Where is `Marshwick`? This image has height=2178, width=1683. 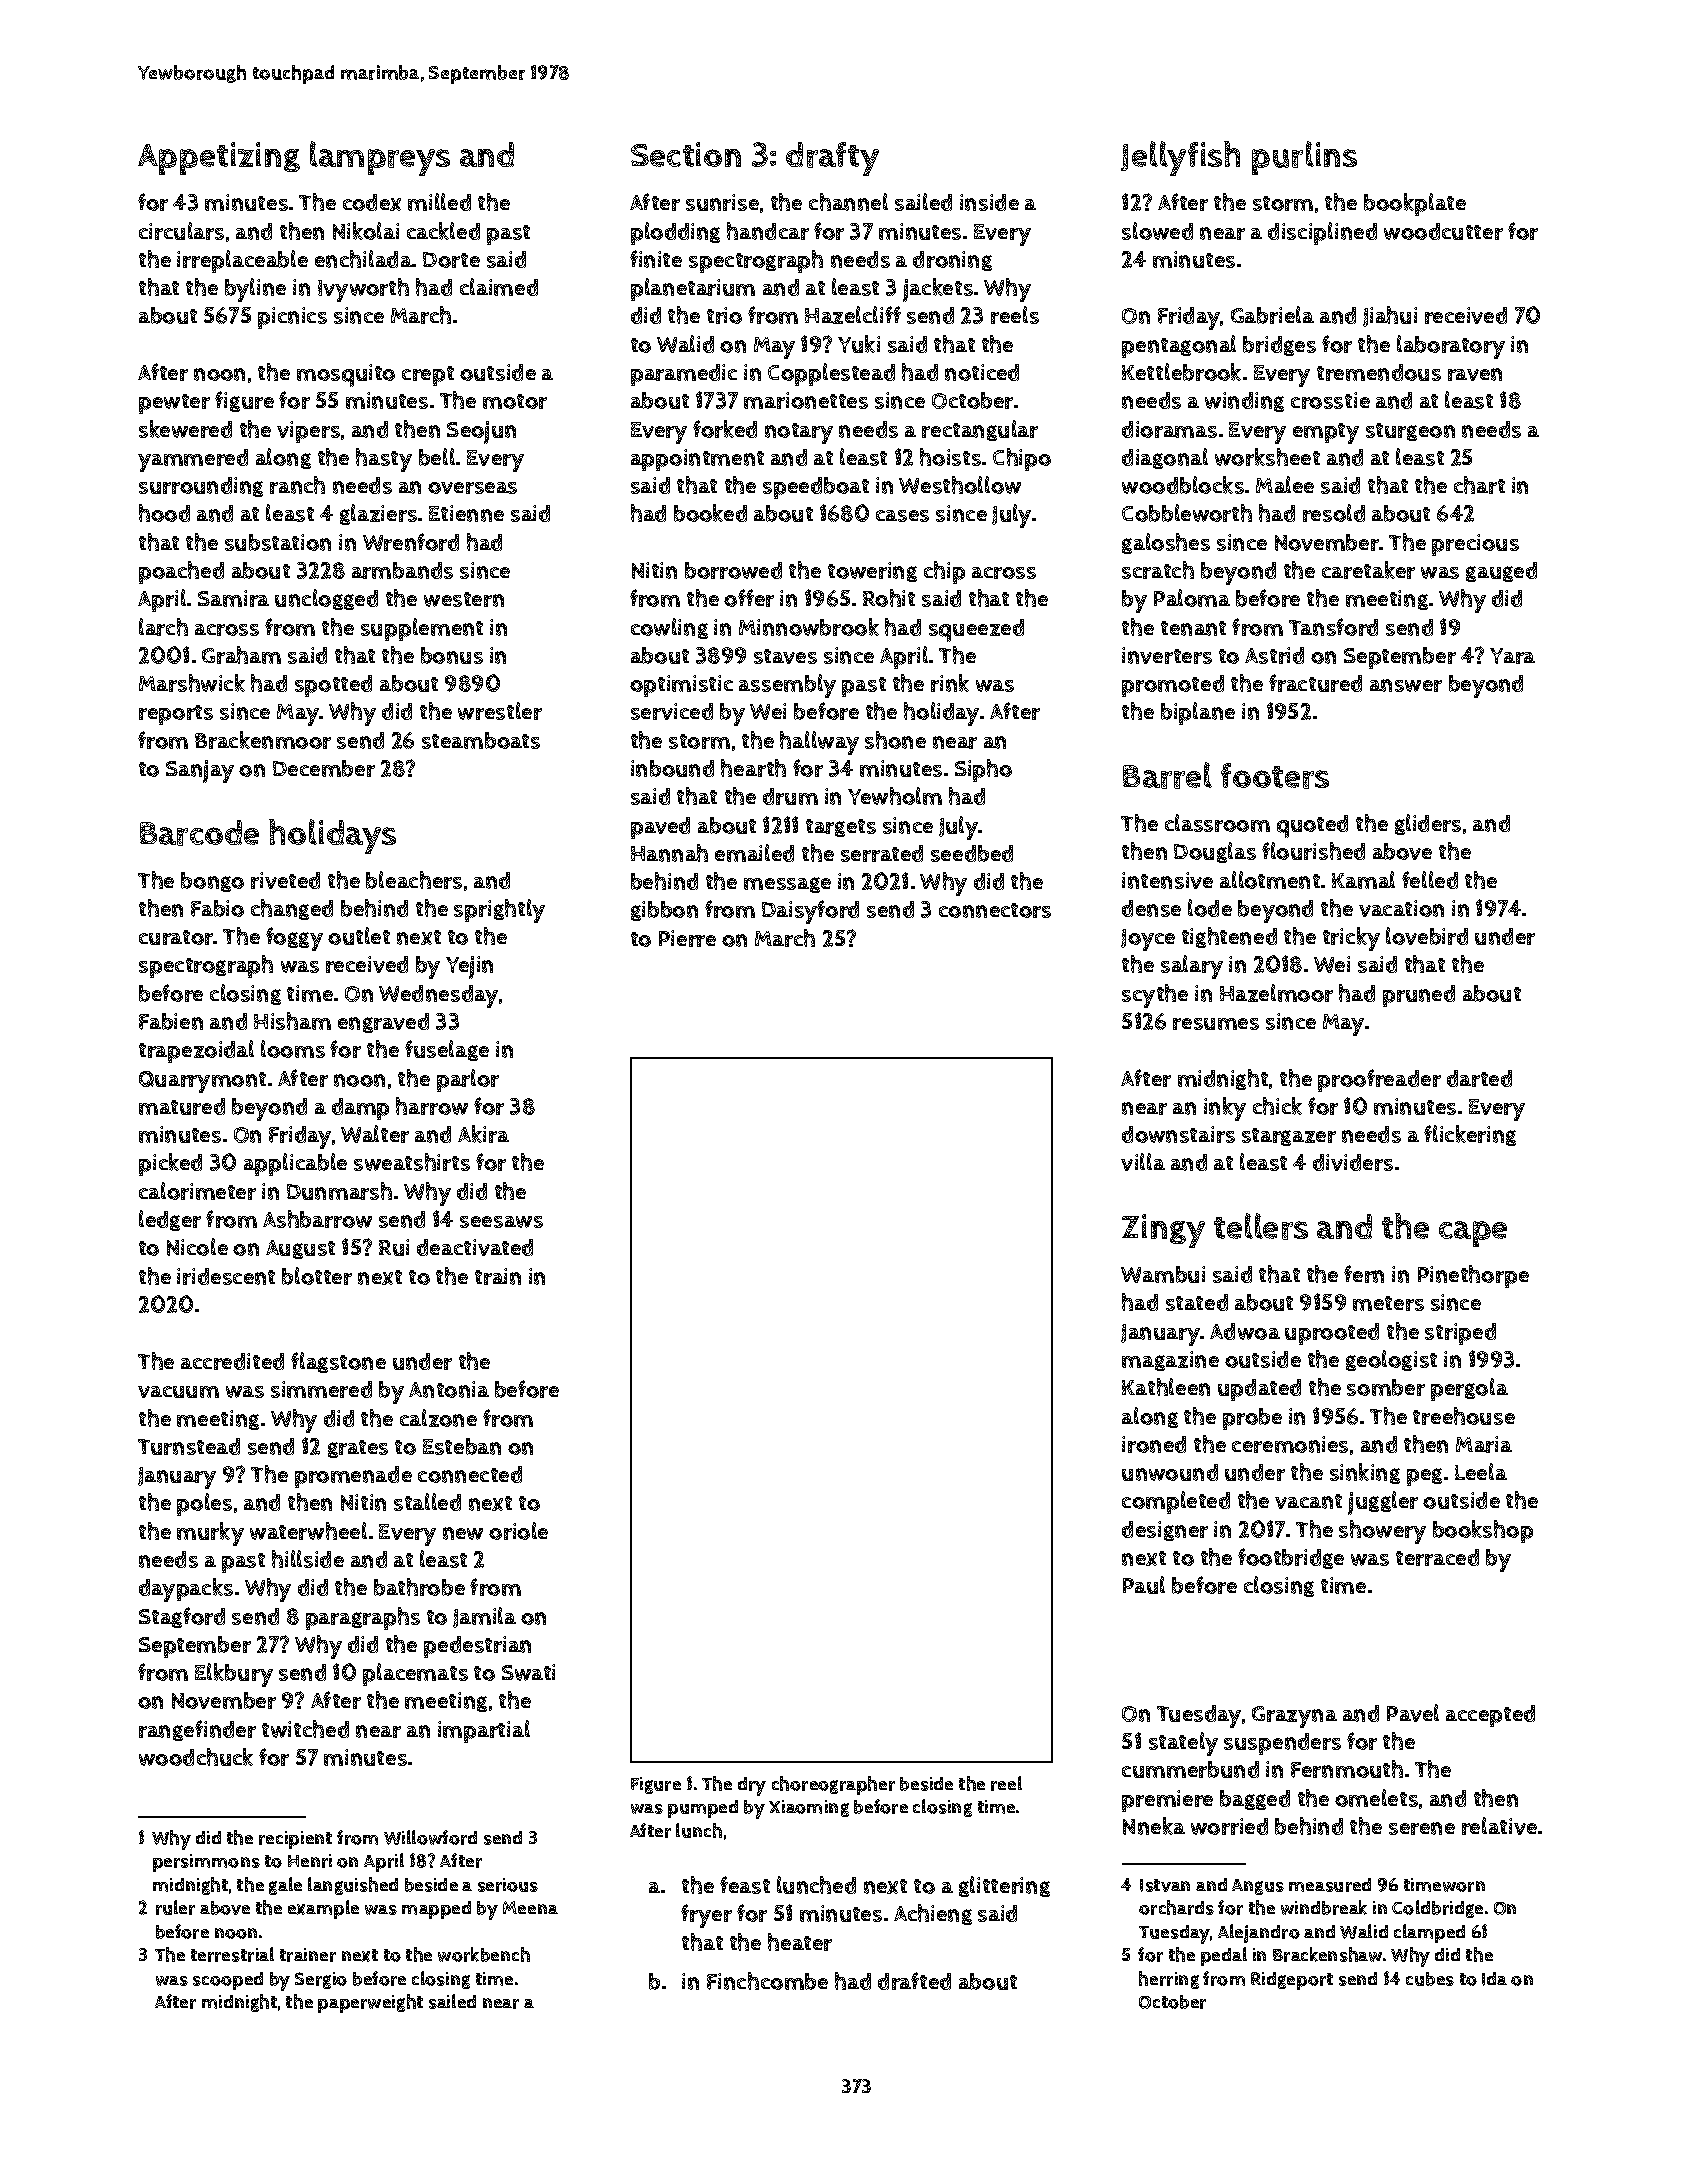
Marshwick is located at coordinates (192, 683).
